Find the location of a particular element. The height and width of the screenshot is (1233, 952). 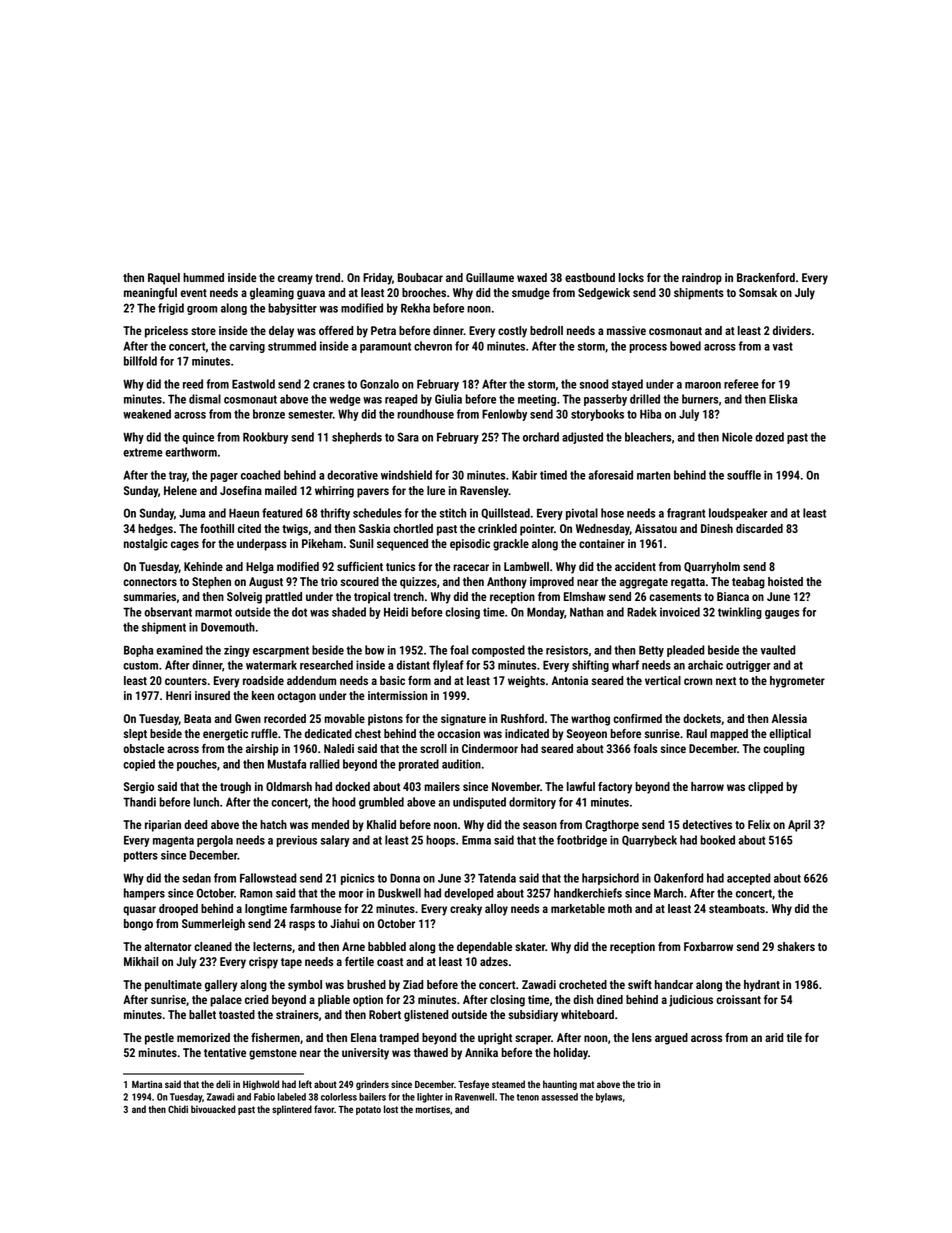

copied is located at coordinates (139, 765).
